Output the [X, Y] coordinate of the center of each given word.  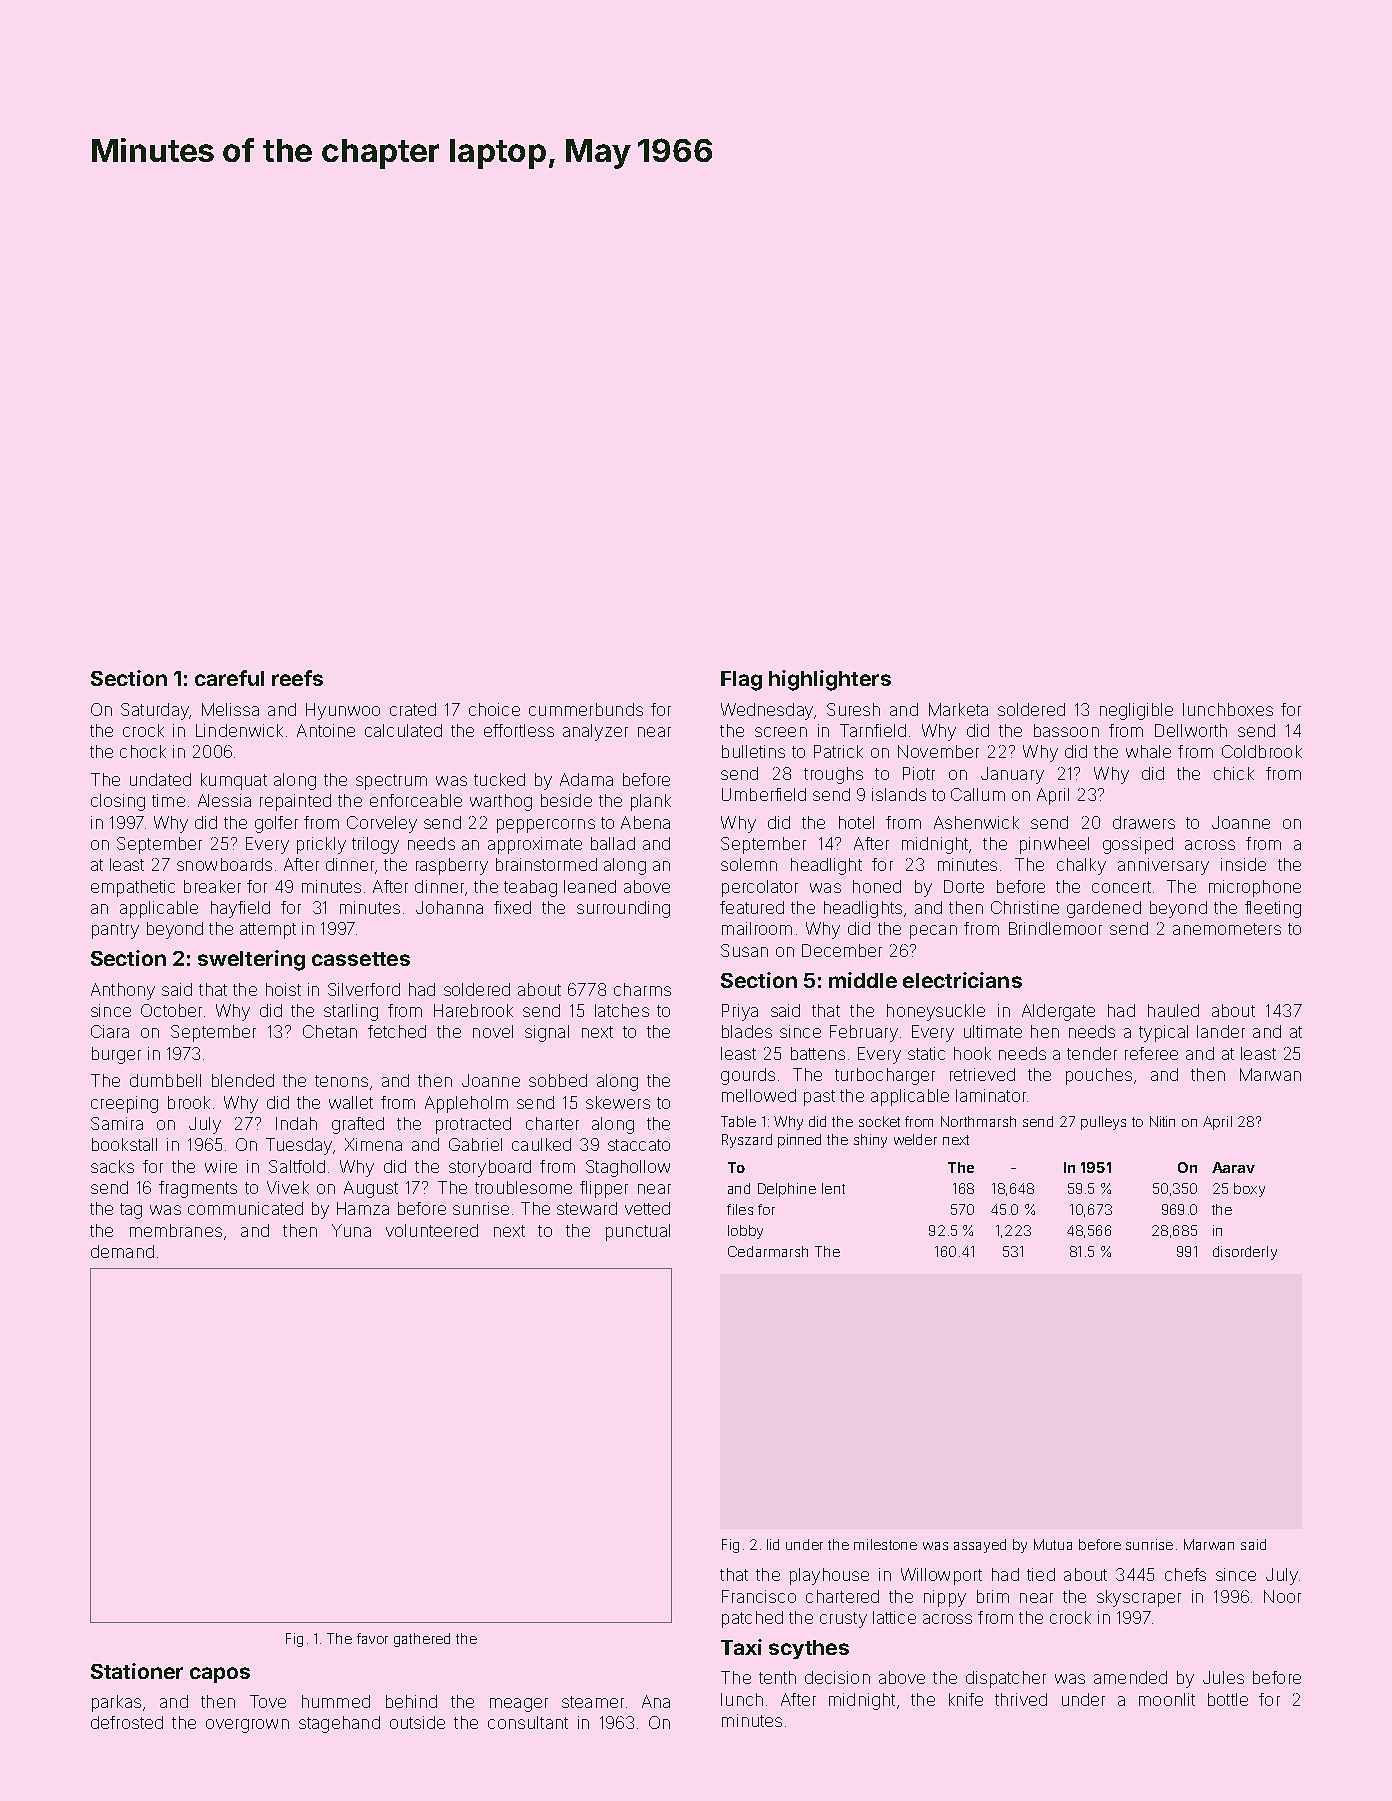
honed [877, 886]
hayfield [240, 909]
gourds [748, 1076]
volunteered [432, 1230]
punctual [638, 1232]
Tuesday [299, 1146]
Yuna [351, 1230]
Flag [741, 681]
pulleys [1103, 1123]
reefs [297, 678]
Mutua [1053, 1544]
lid [773, 1544]
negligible [1136, 711]
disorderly [1245, 1253]
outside [417, 1722]
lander [1221, 1031]
